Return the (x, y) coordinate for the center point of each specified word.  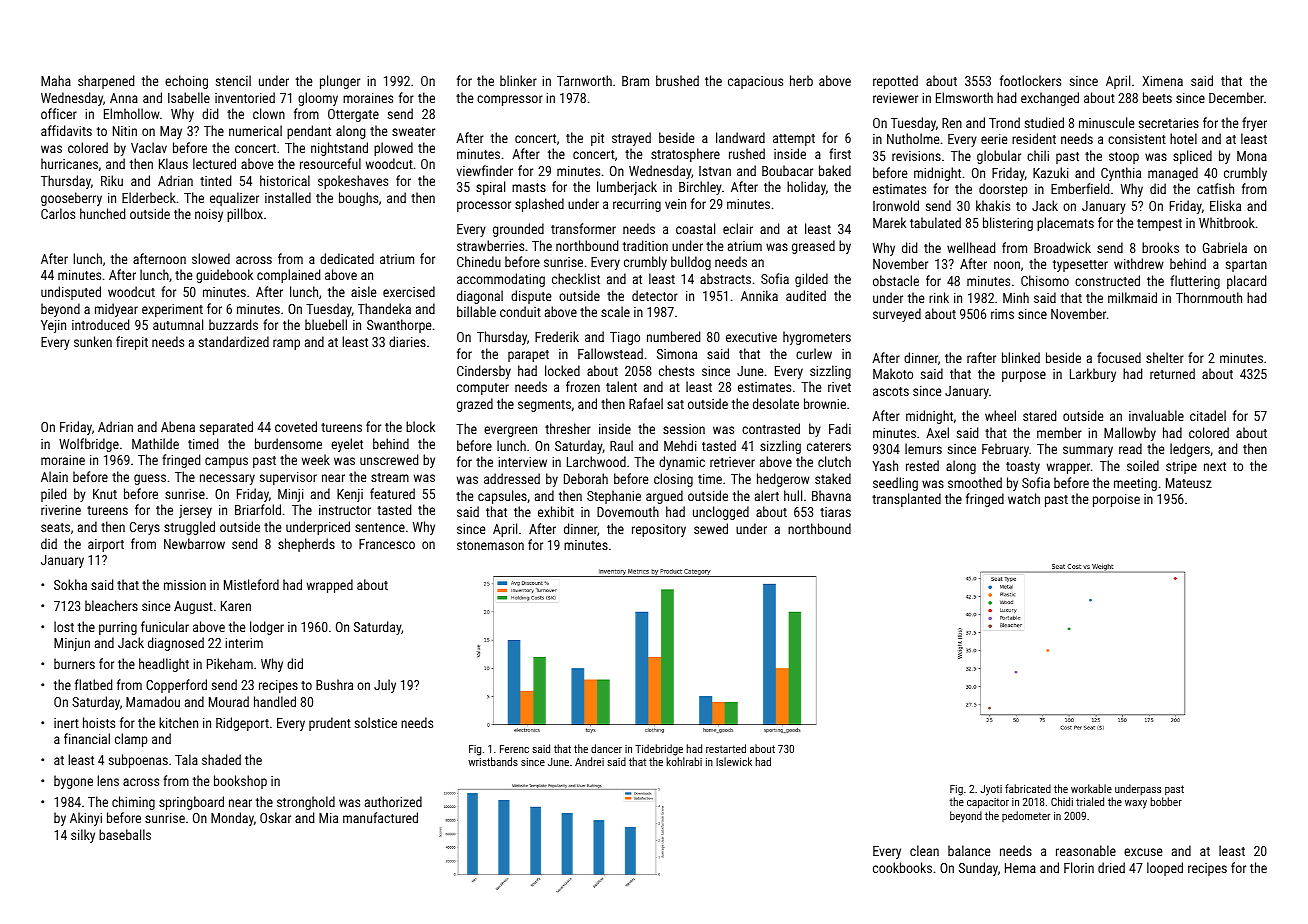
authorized (393, 801)
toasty (1023, 468)
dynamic (682, 463)
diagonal (480, 297)
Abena (178, 426)
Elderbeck (149, 197)
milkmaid (1132, 297)
